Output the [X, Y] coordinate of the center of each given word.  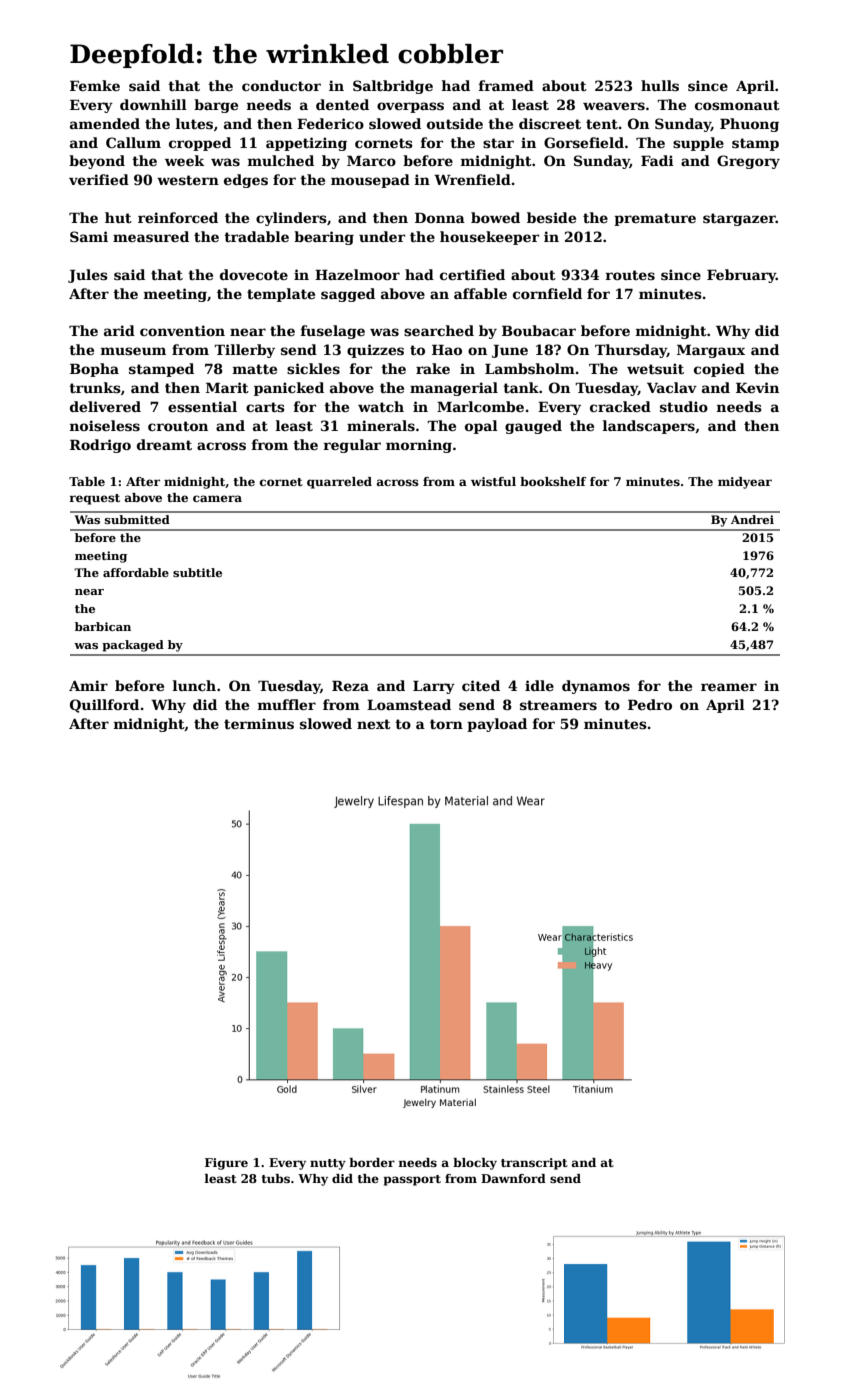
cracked [620, 406]
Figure [226, 1164]
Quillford [104, 706]
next [374, 724]
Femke [95, 85]
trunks [95, 387]
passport [412, 1180]
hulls [660, 85]
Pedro [650, 704]
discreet [550, 123]
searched [439, 330]
